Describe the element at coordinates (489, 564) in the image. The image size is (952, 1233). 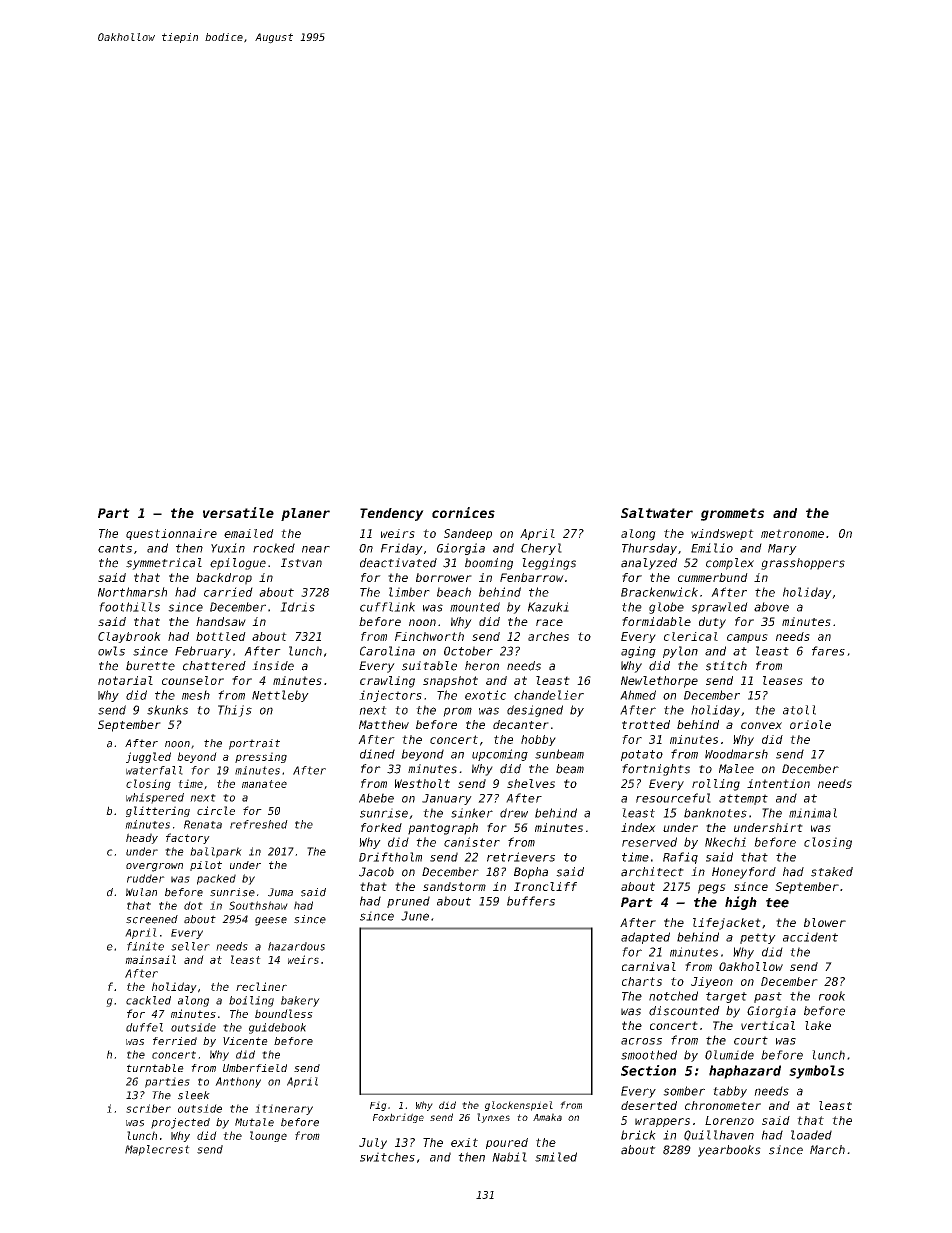
I see `booming` at that location.
